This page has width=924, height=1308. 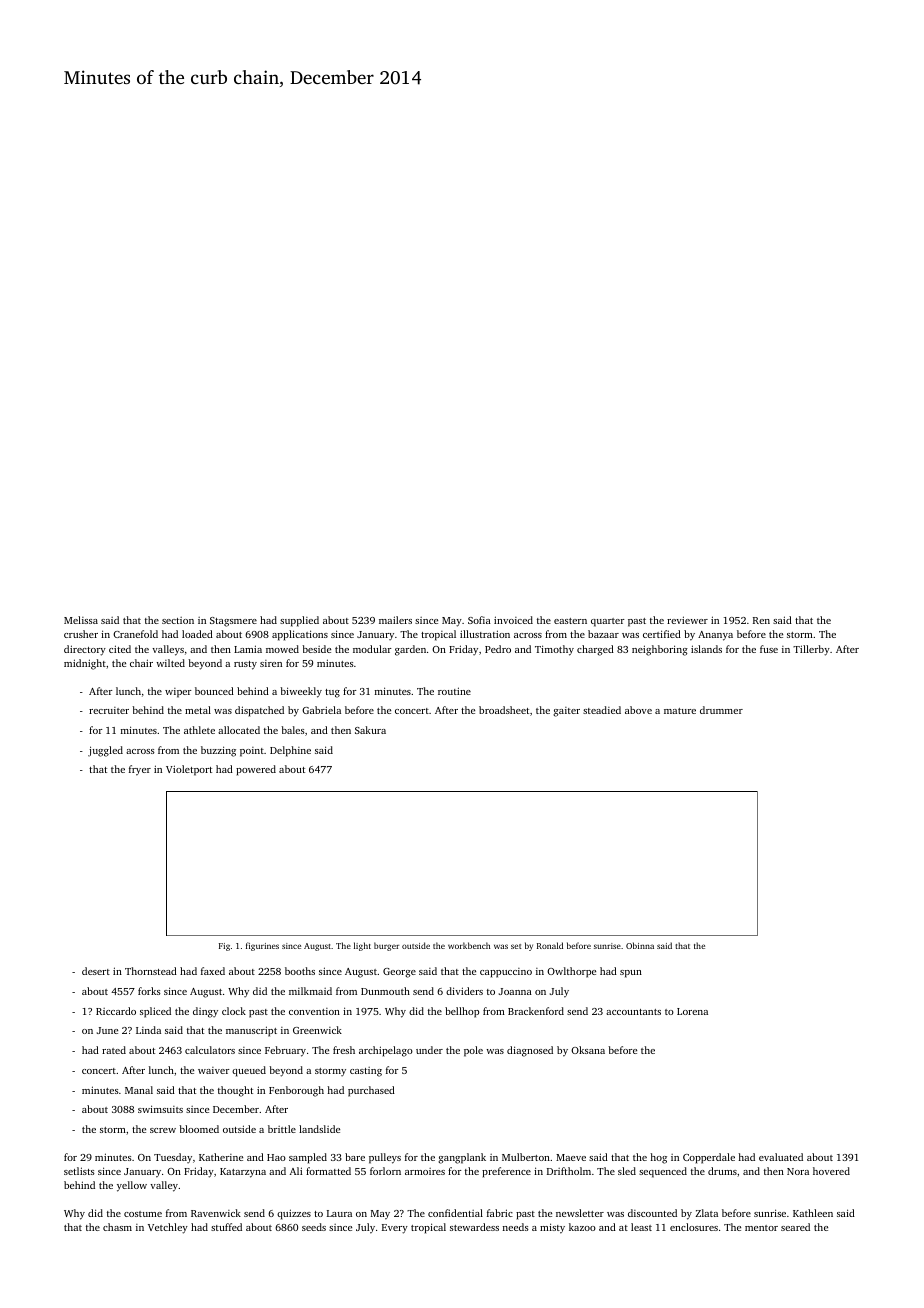 What do you see at coordinates (296, 1171) in the page?
I see `Ali` at bounding box center [296, 1171].
